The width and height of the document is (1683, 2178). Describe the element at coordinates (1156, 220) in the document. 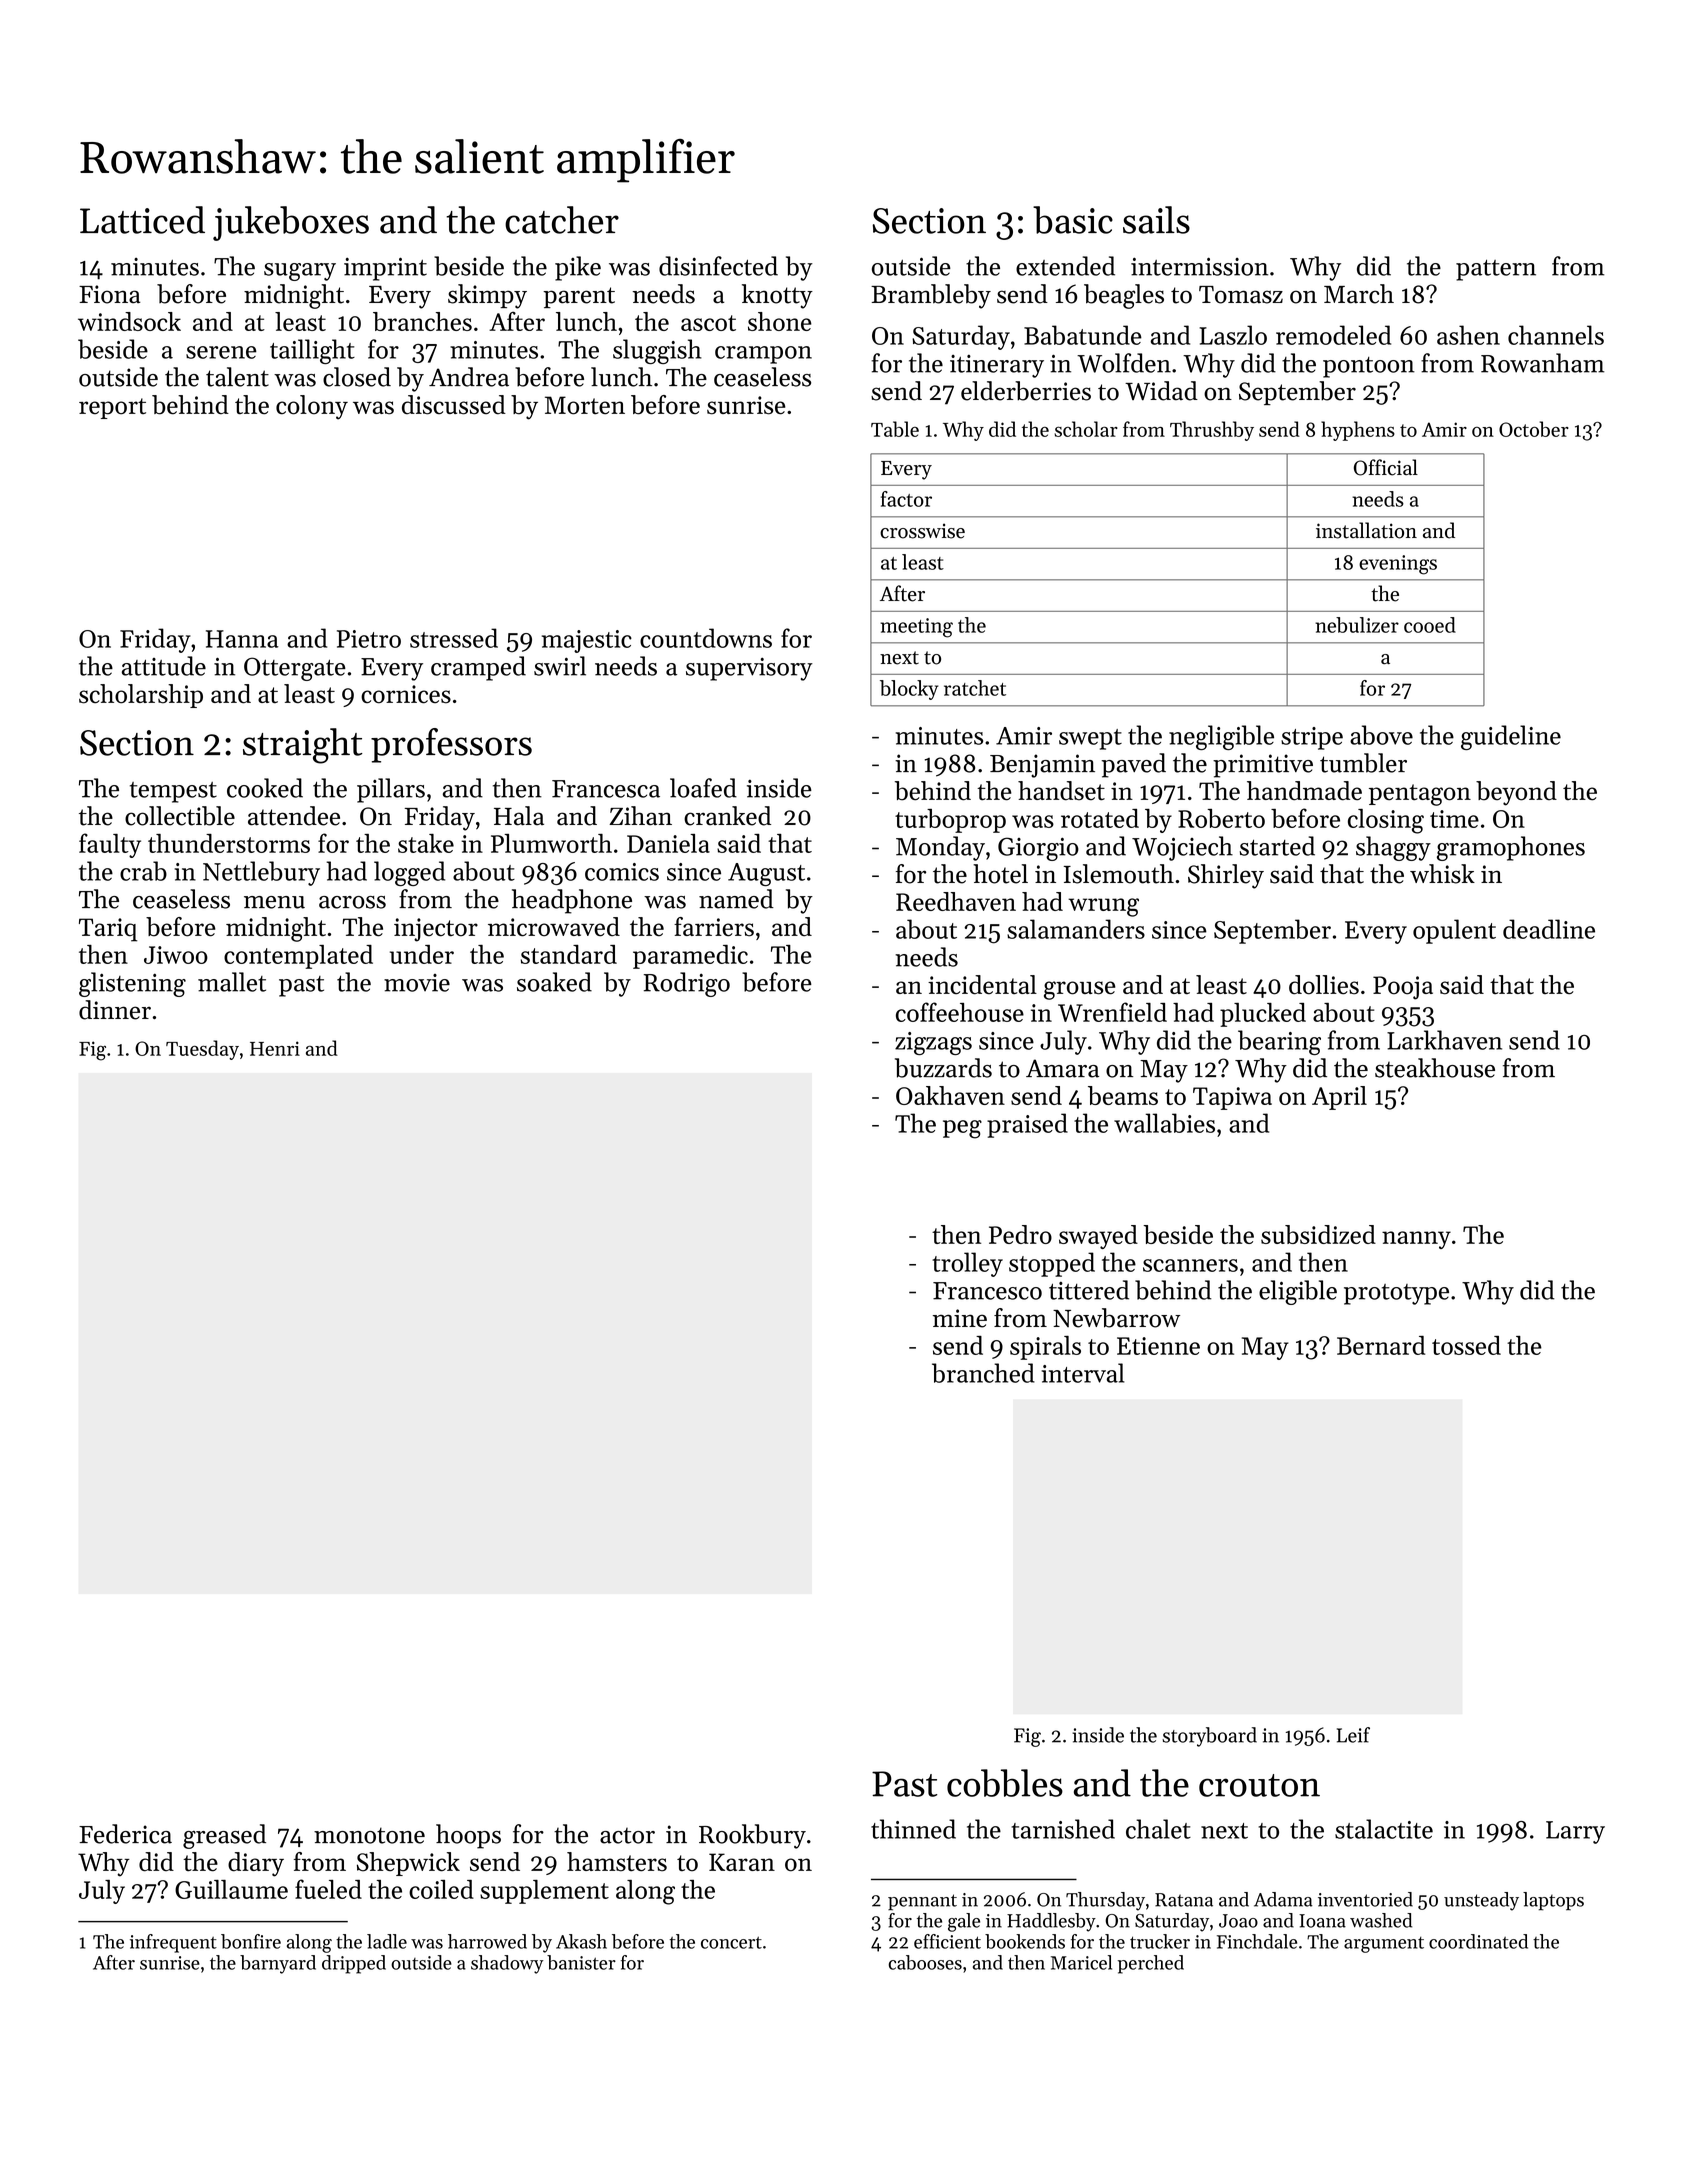

I see `sails` at that location.
